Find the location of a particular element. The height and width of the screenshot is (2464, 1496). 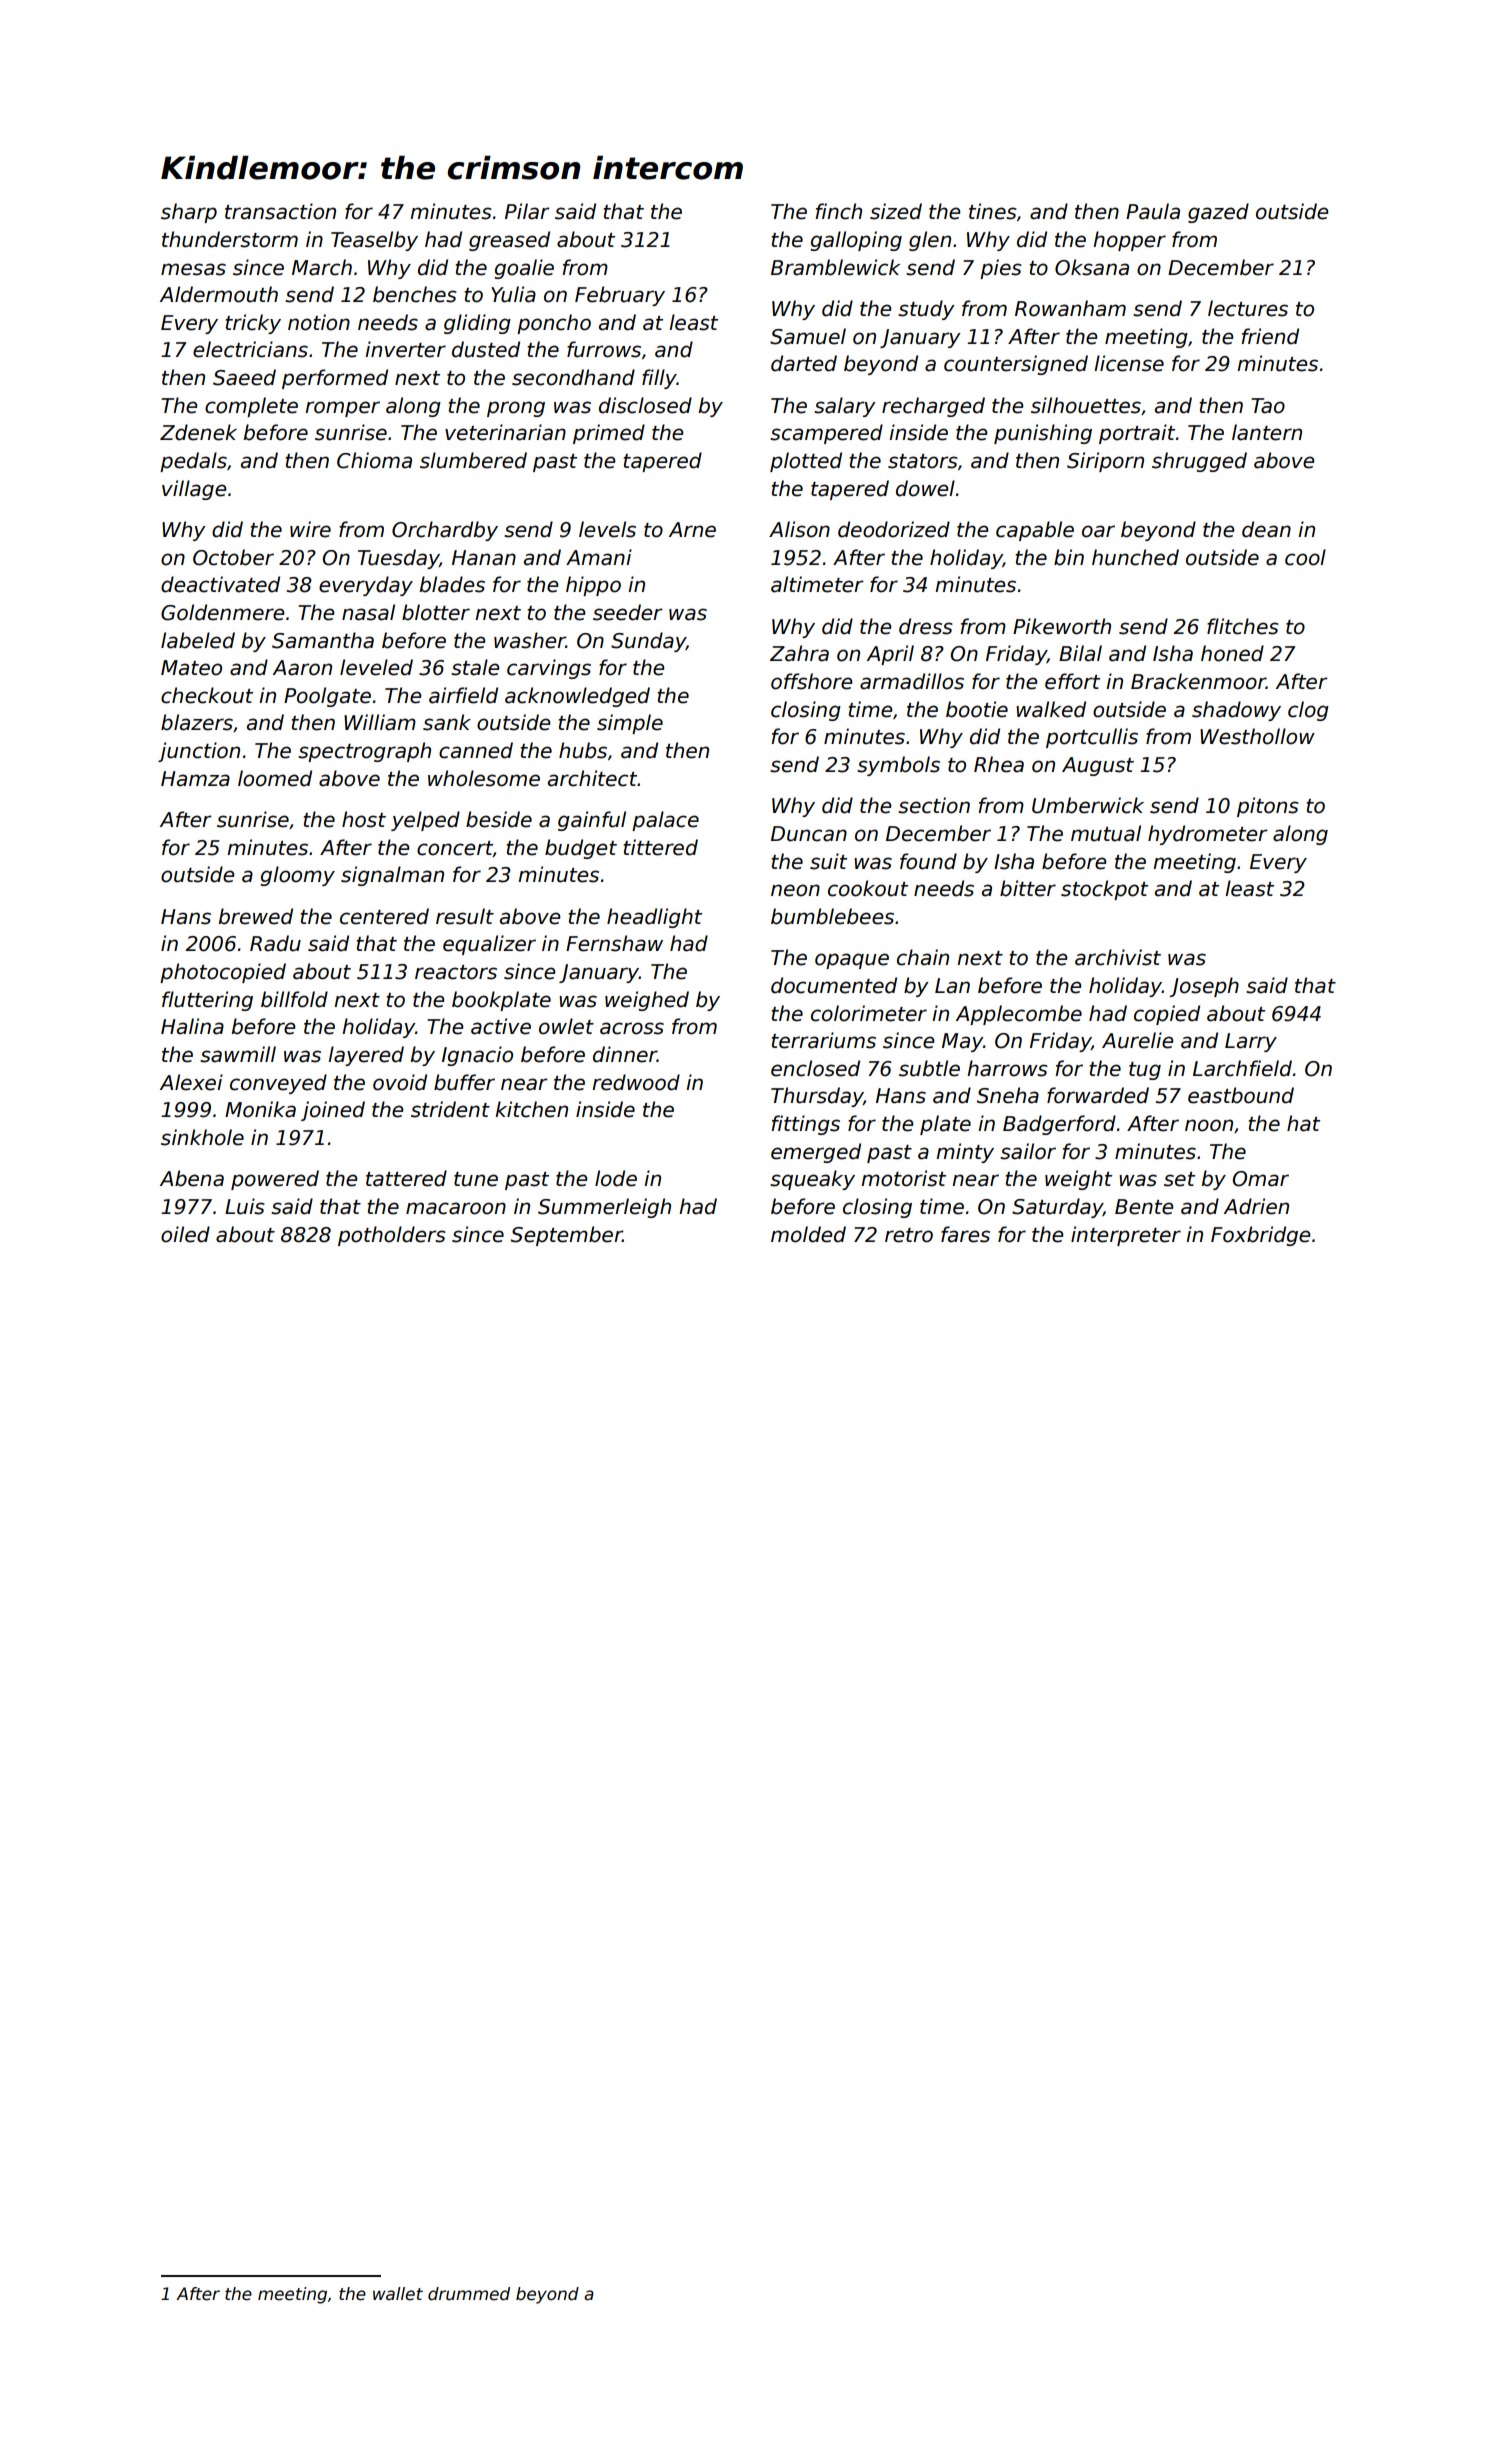

Orchardby is located at coordinates (445, 531).
